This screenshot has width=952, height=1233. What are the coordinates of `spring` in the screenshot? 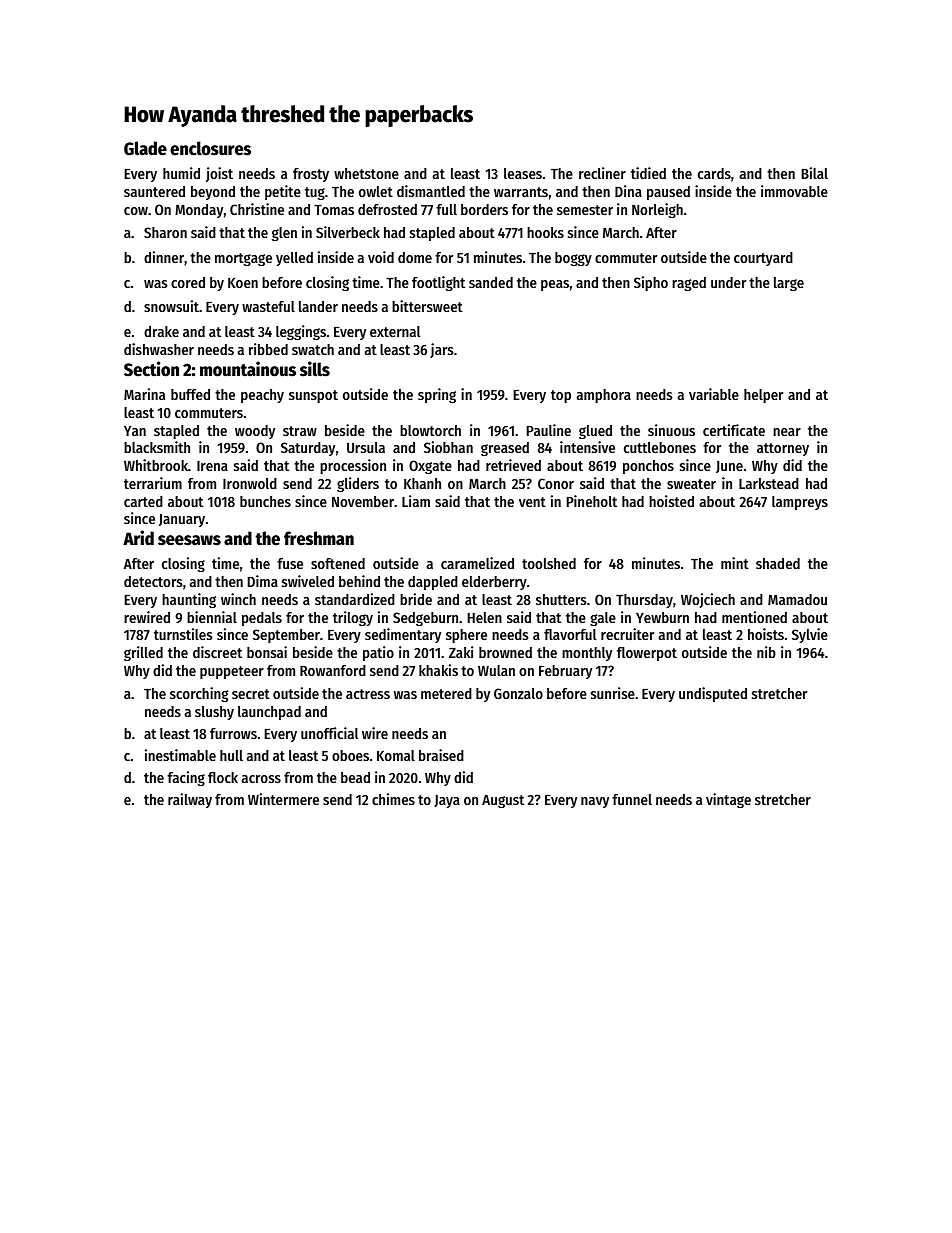 It's located at (437, 395).
